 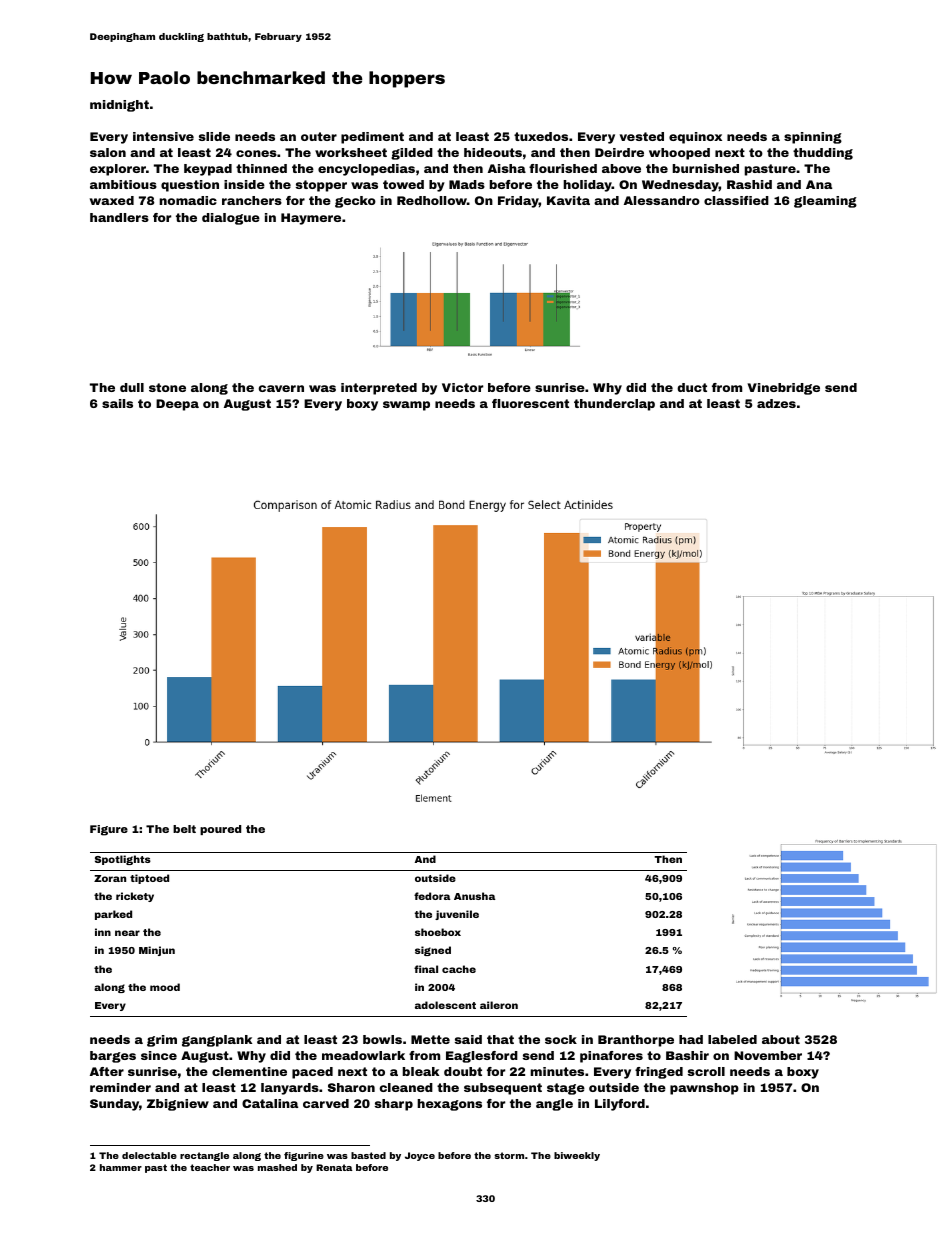 I want to click on spinning, so click(x=813, y=138).
